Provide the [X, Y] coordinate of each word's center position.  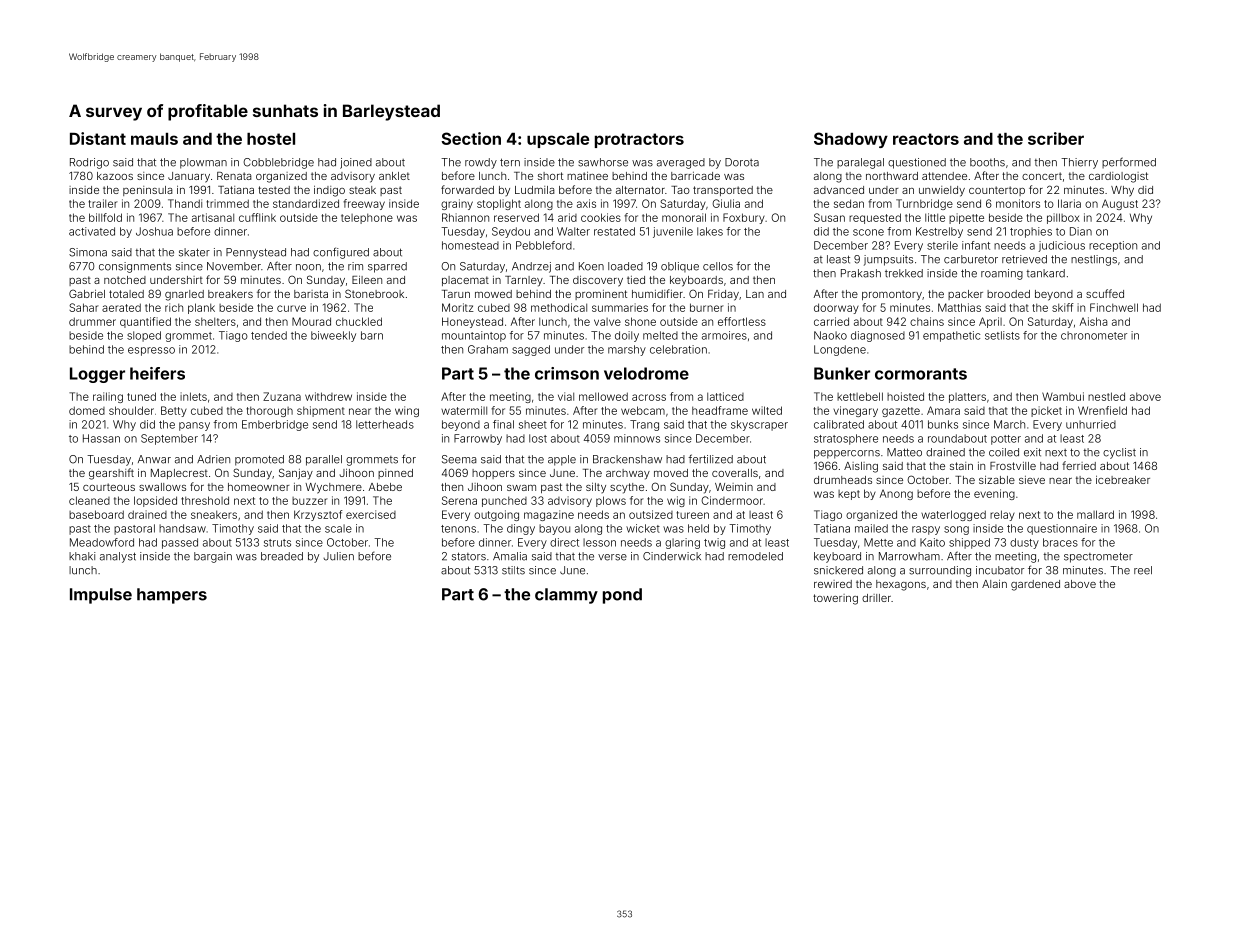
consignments [135, 267]
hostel [271, 139]
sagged [531, 350]
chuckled [359, 321]
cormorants [921, 374]
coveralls [735, 473]
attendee [944, 176]
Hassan [101, 438]
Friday [723, 295]
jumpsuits [888, 260]
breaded [282, 556]
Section [471, 138]
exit [1032, 452]
